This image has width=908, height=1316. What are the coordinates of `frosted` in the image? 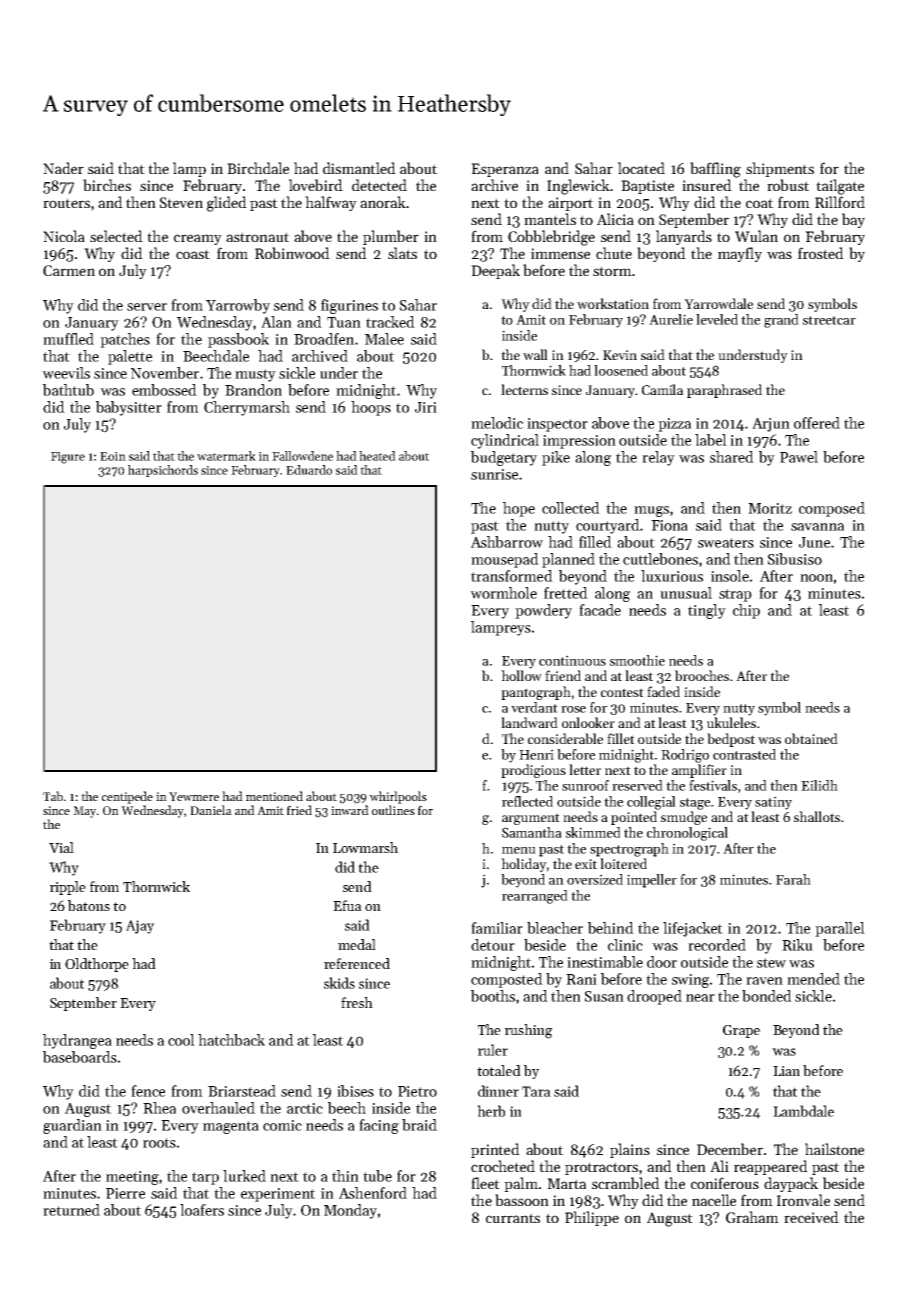 It's located at (821, 253).
